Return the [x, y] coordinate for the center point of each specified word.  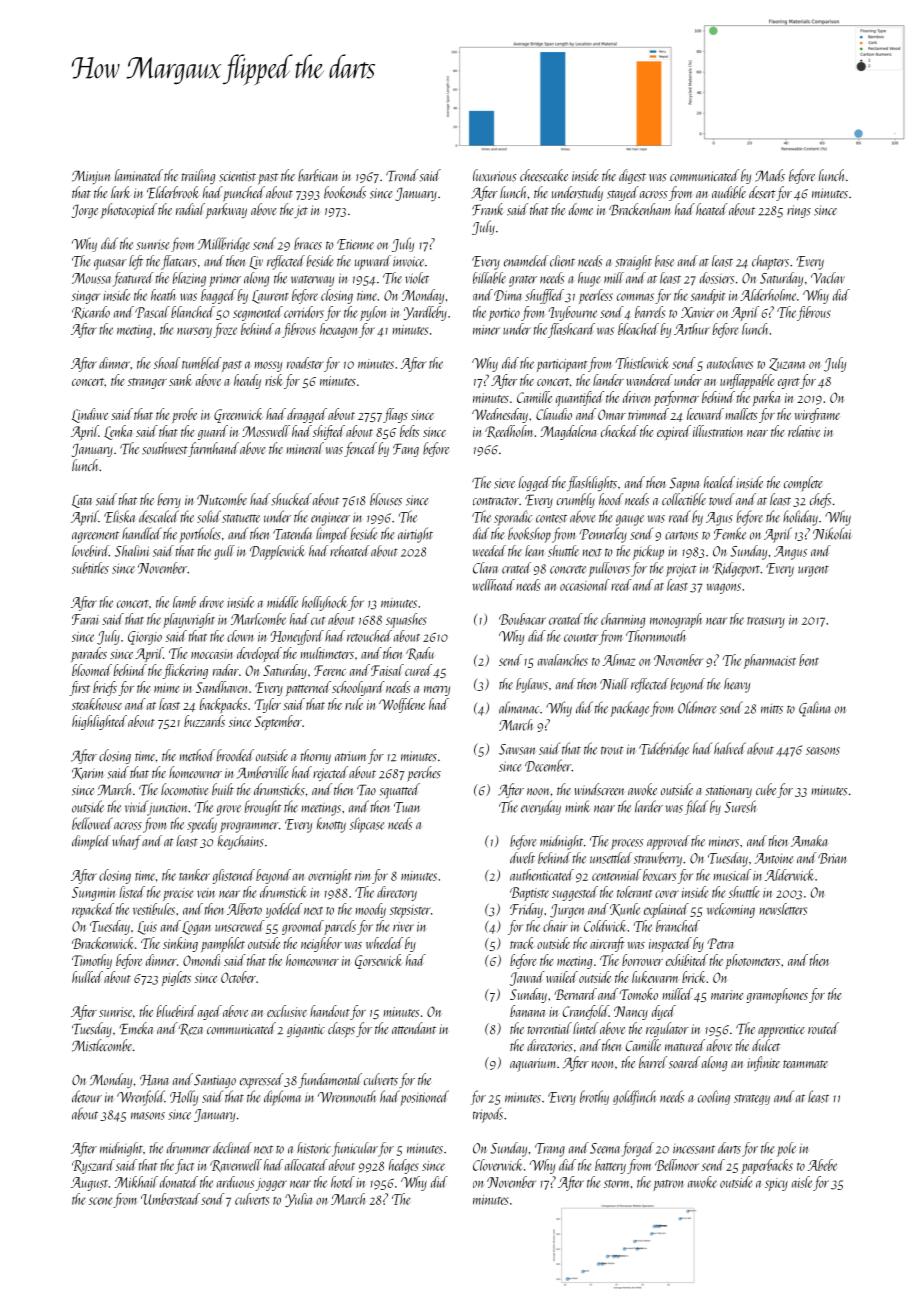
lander [608, 380]
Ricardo [91, 312]
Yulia [299, 1200]
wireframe [817, 415]
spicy [776, 1184]
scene [100, 1201]
